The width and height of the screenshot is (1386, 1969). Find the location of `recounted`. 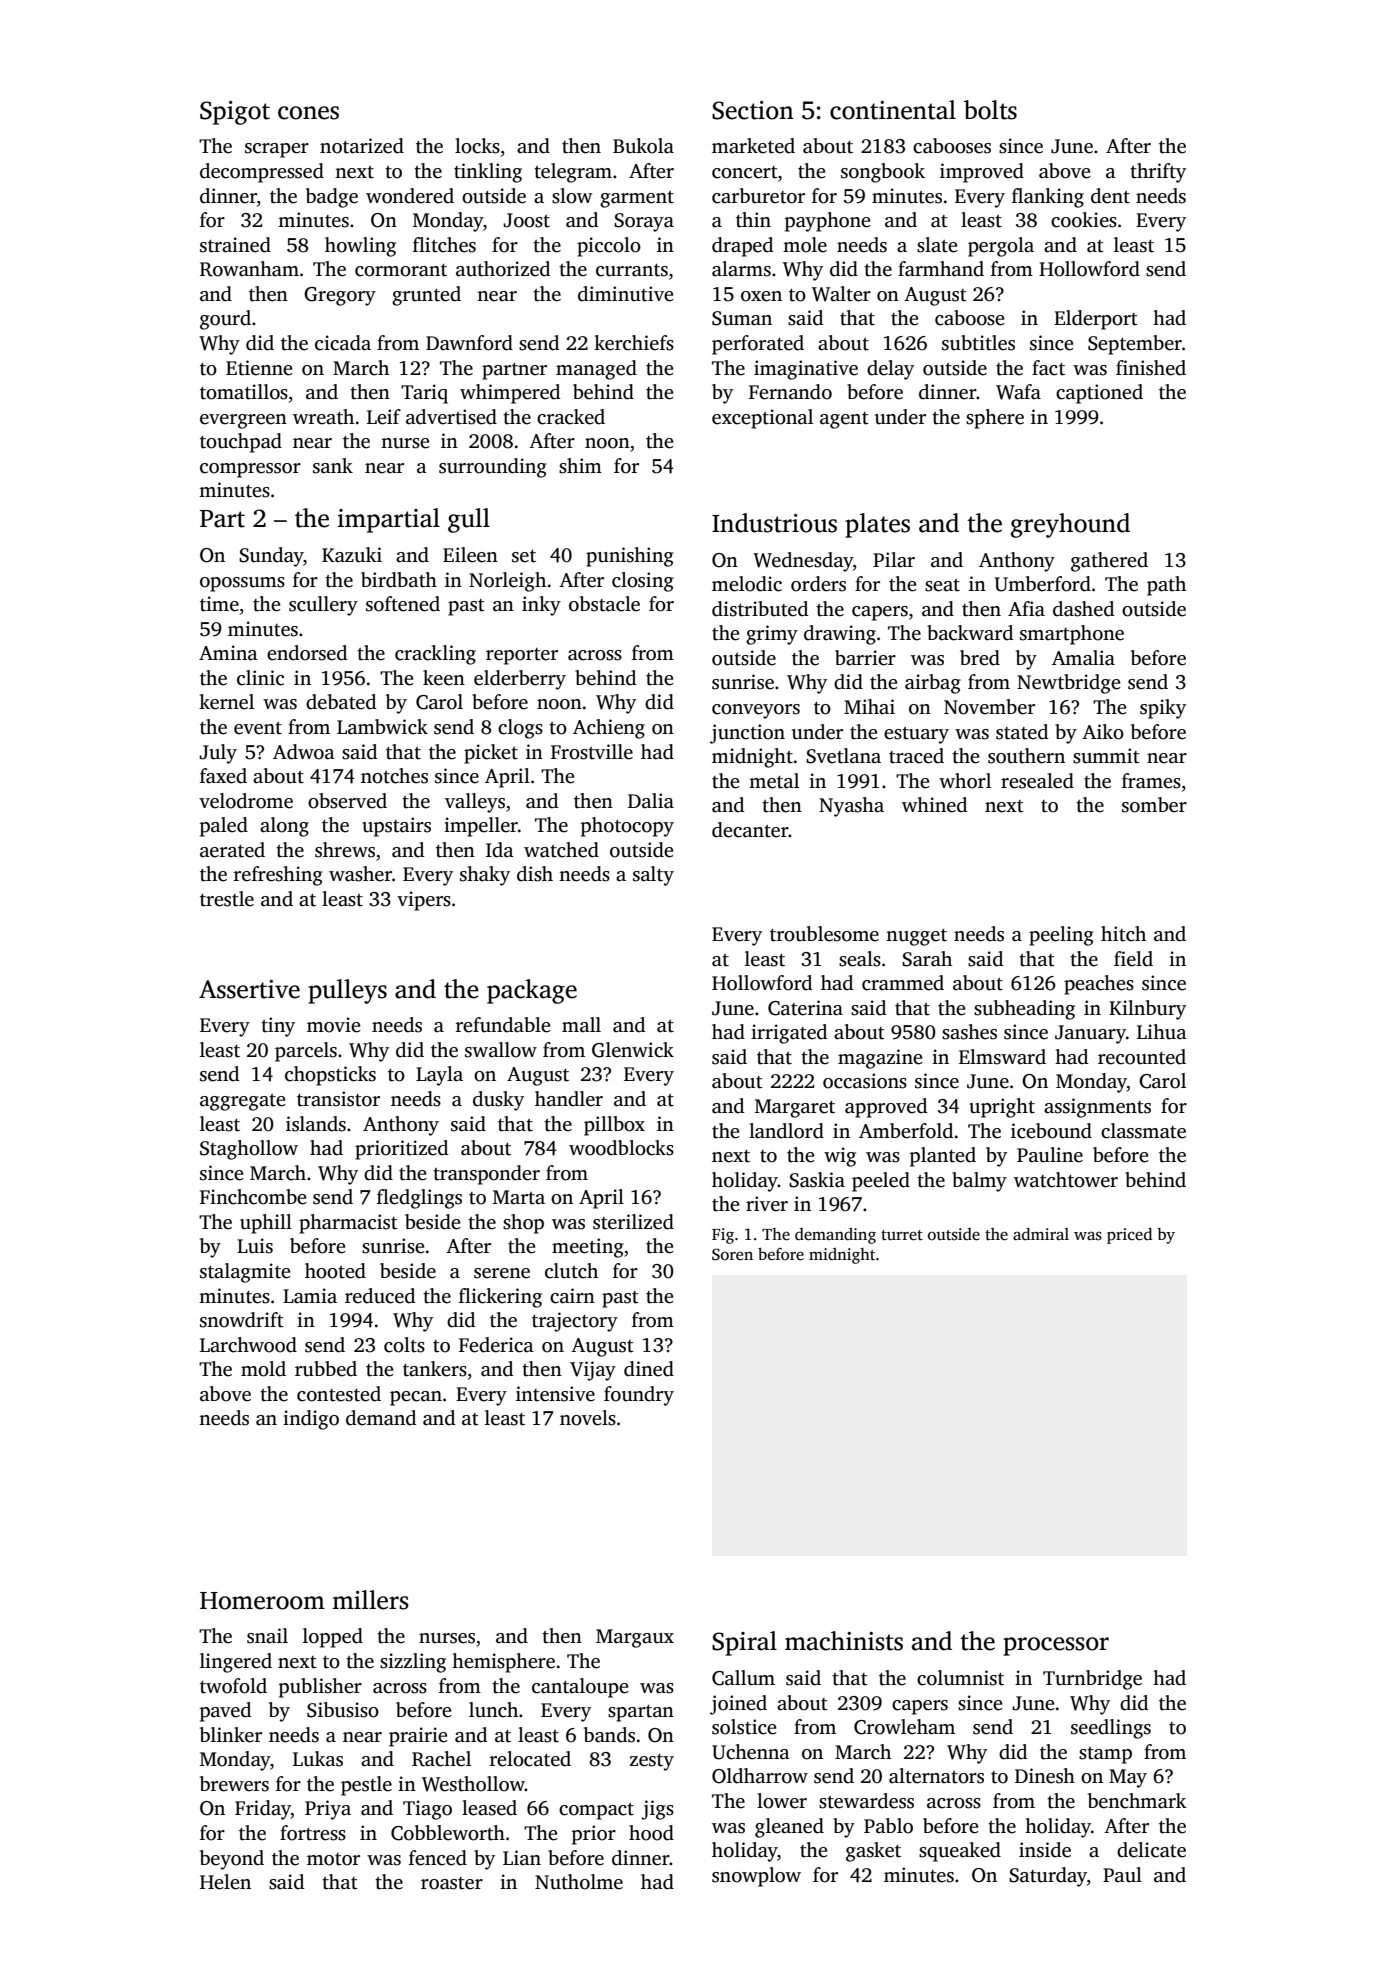

recounted is located at coordinates (1142, 1057).
